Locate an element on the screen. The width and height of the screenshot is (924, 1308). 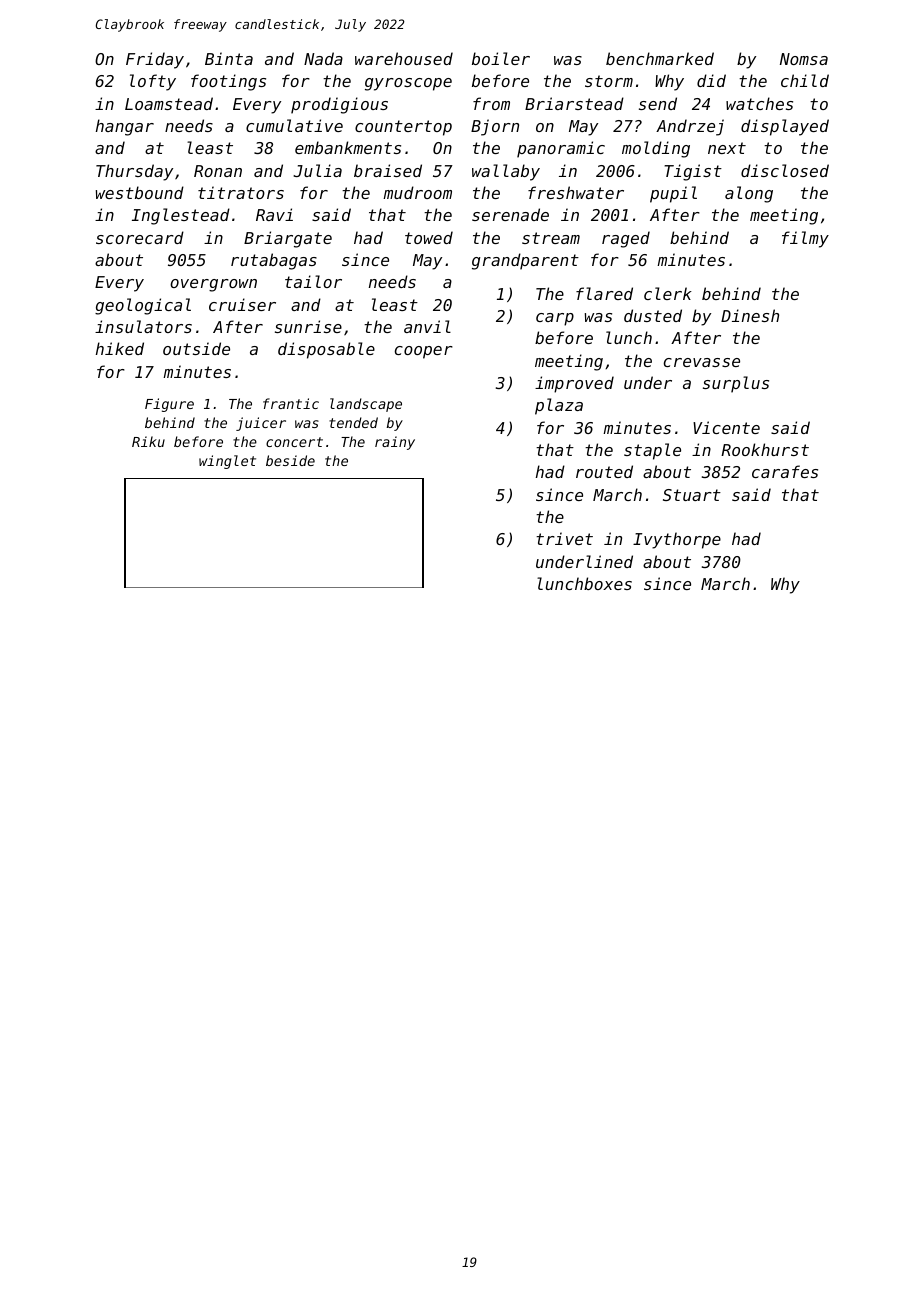
benchmarked is located at coordinates (660, 58).
